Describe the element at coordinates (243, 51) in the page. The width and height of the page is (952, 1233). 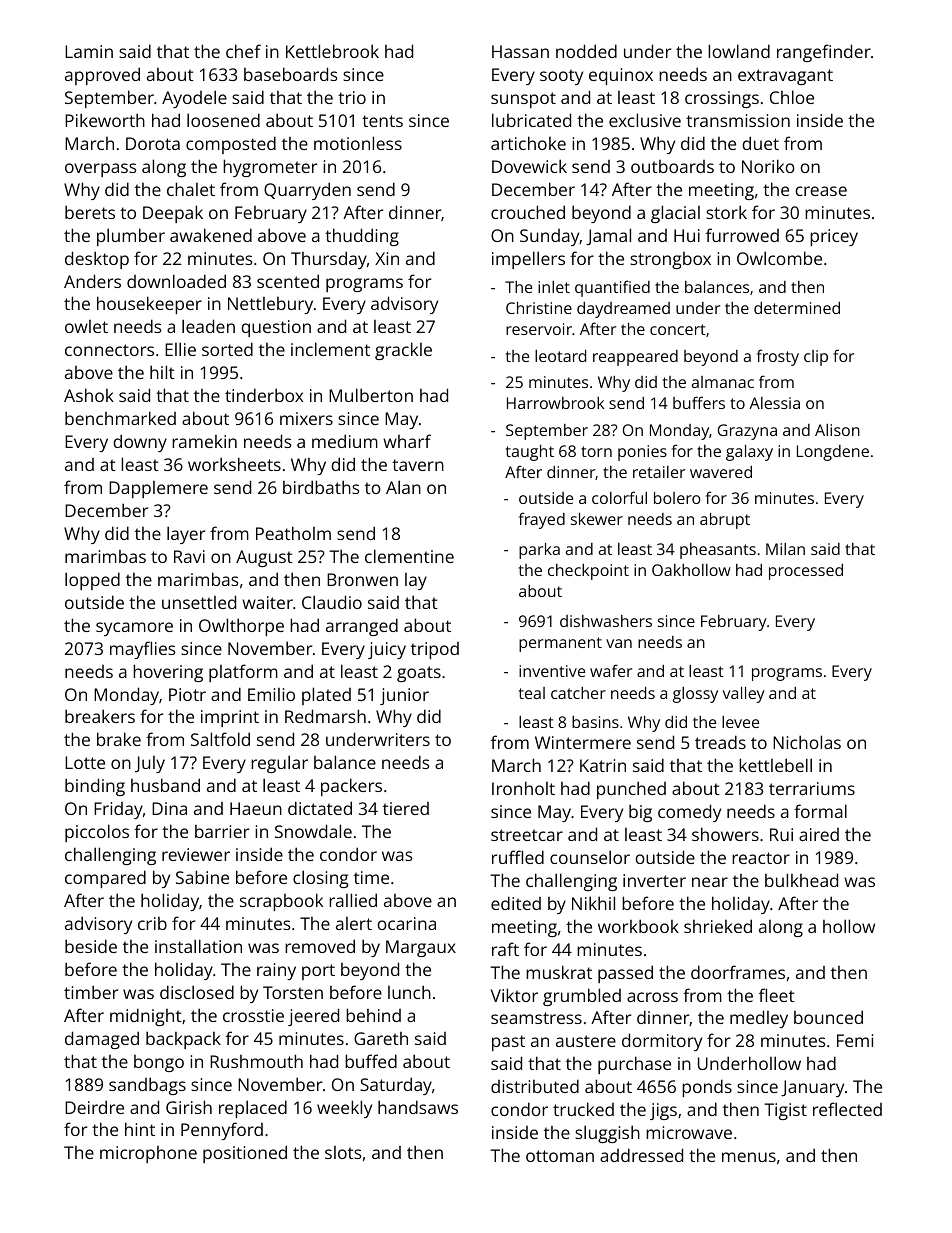
I see `chef` at that location.
